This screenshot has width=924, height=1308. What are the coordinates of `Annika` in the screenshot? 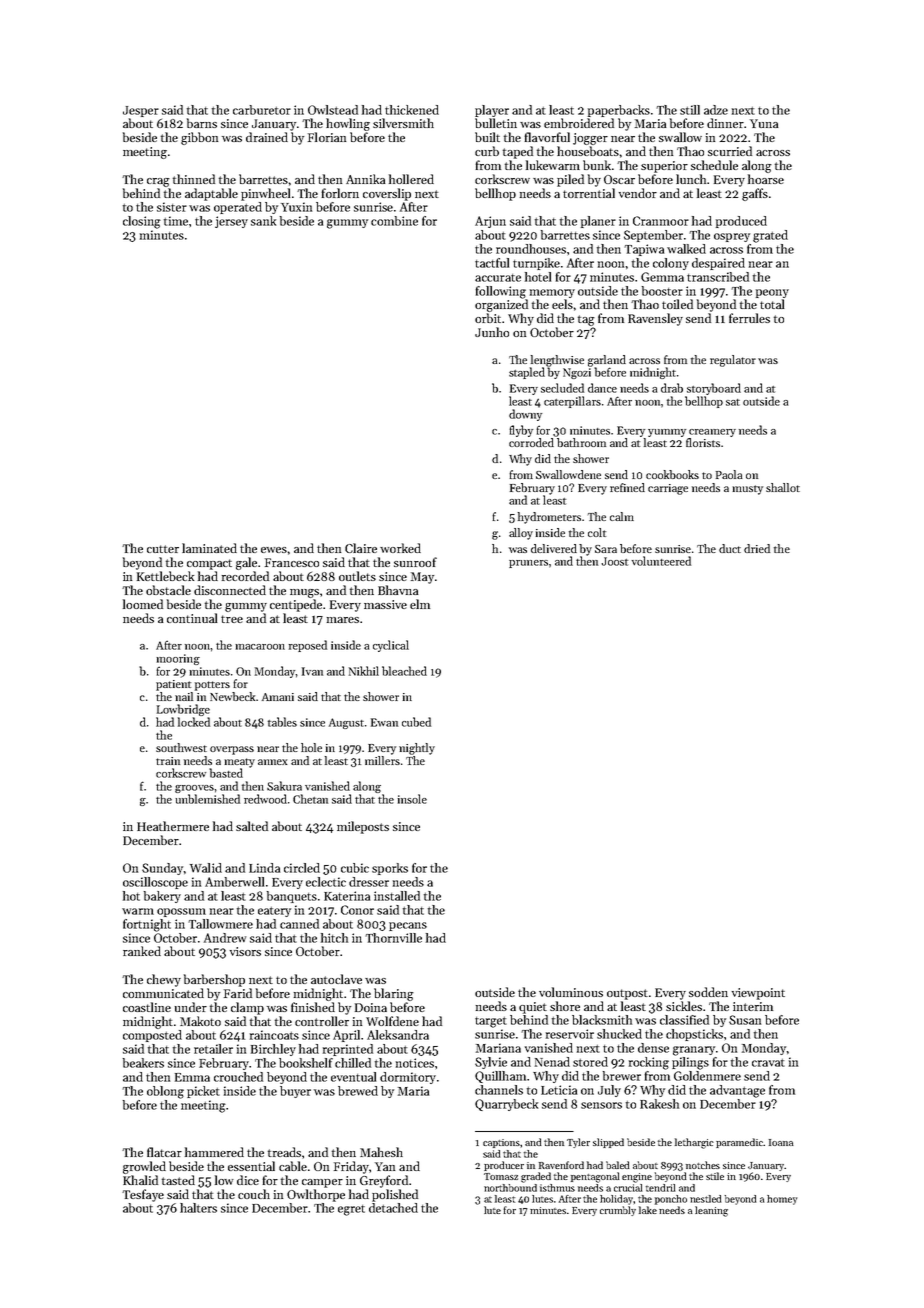 It's located at (365, 179).
